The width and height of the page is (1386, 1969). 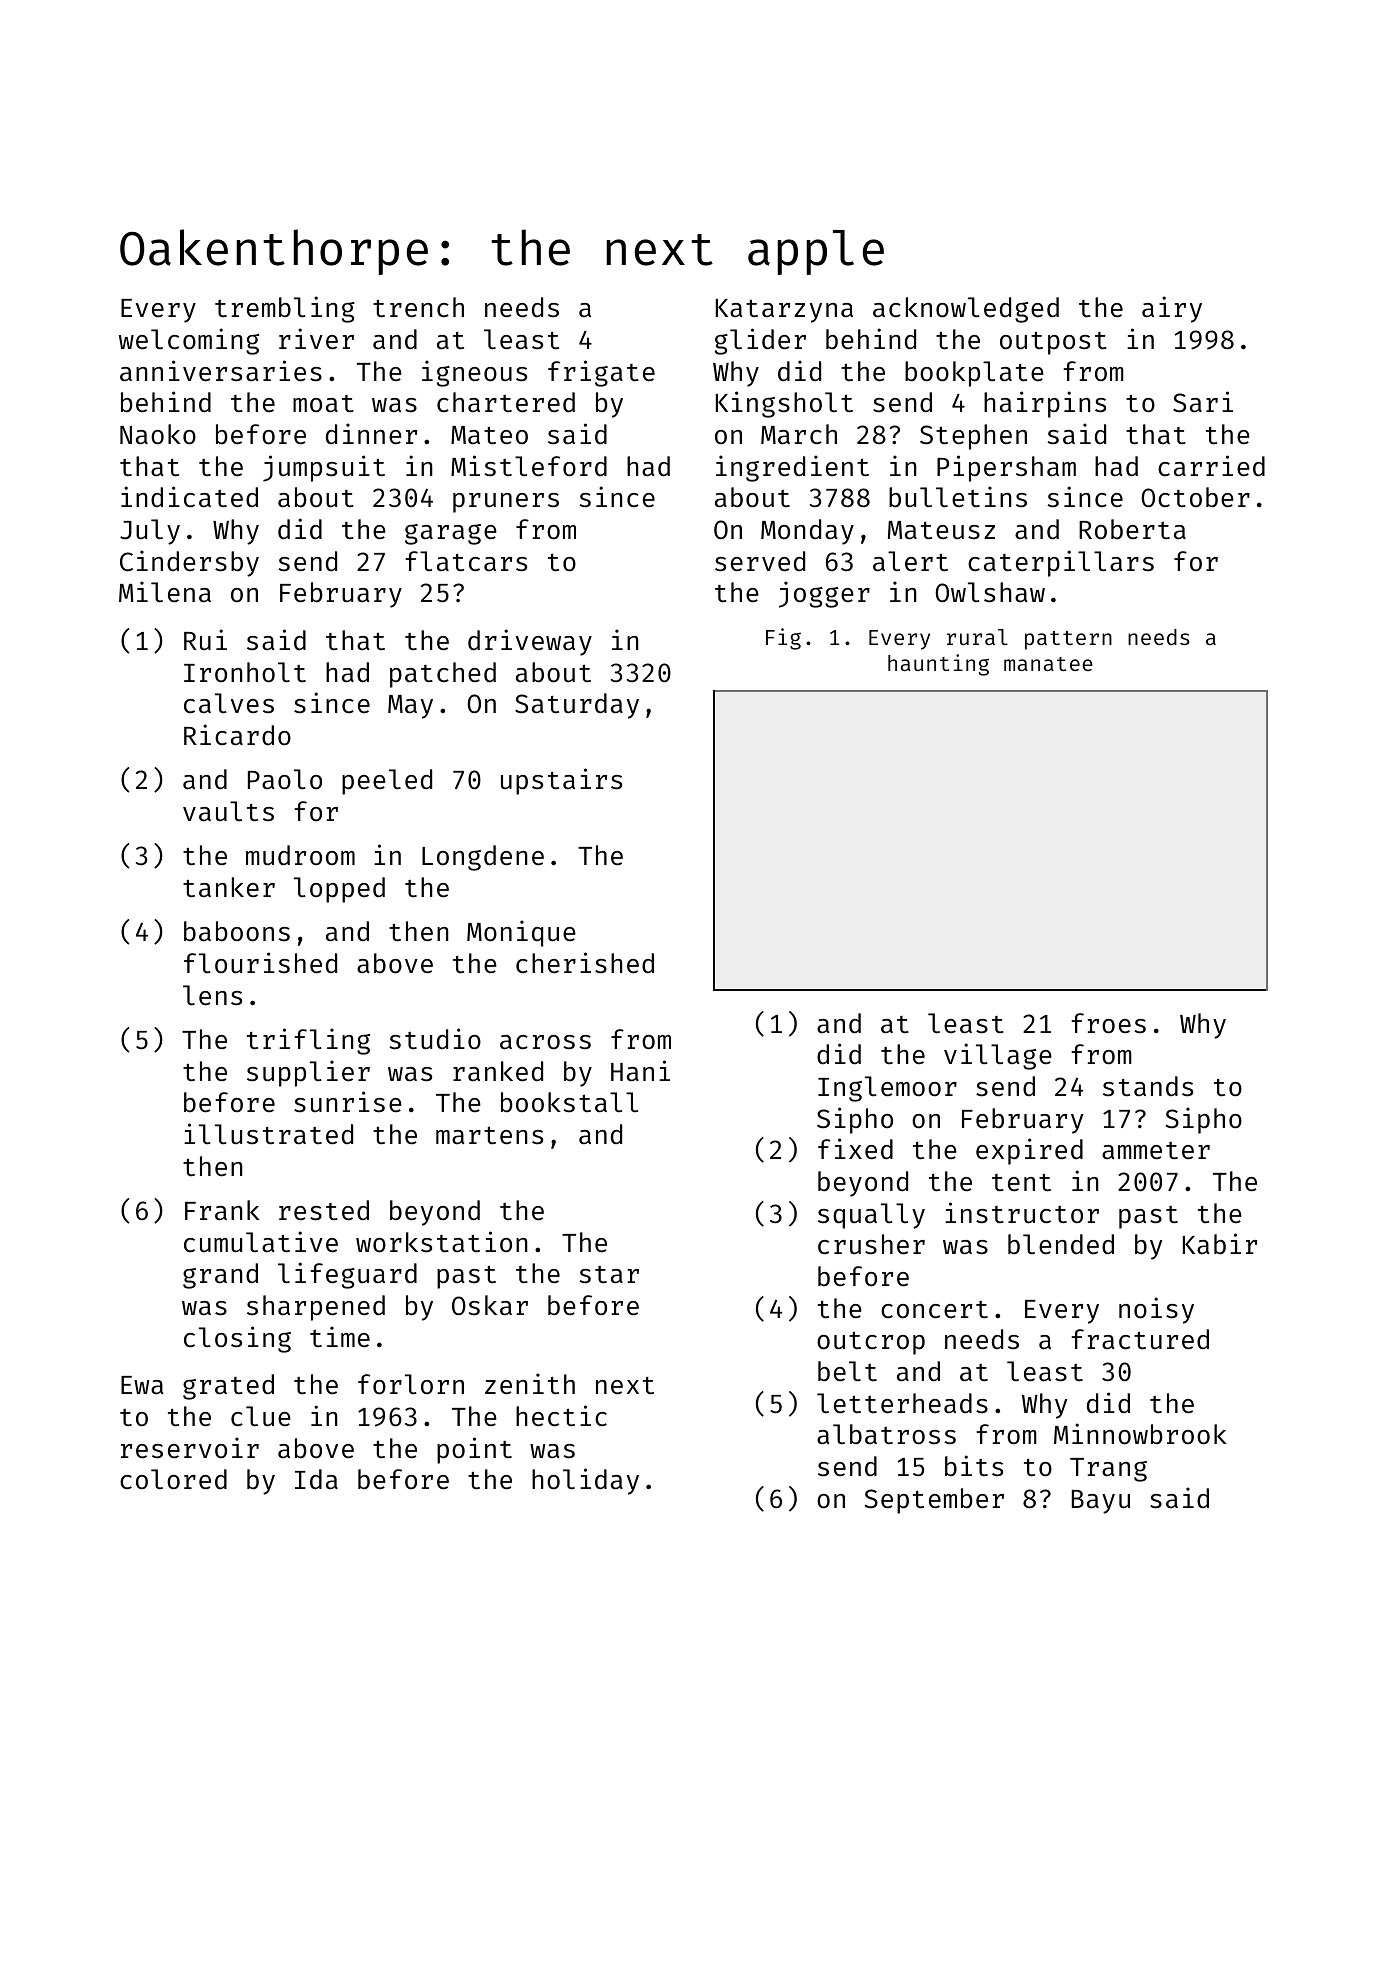 What do you see at coordinates (466, 561) in the page?
I see `flatcars` at bounding box center [466, 561].
